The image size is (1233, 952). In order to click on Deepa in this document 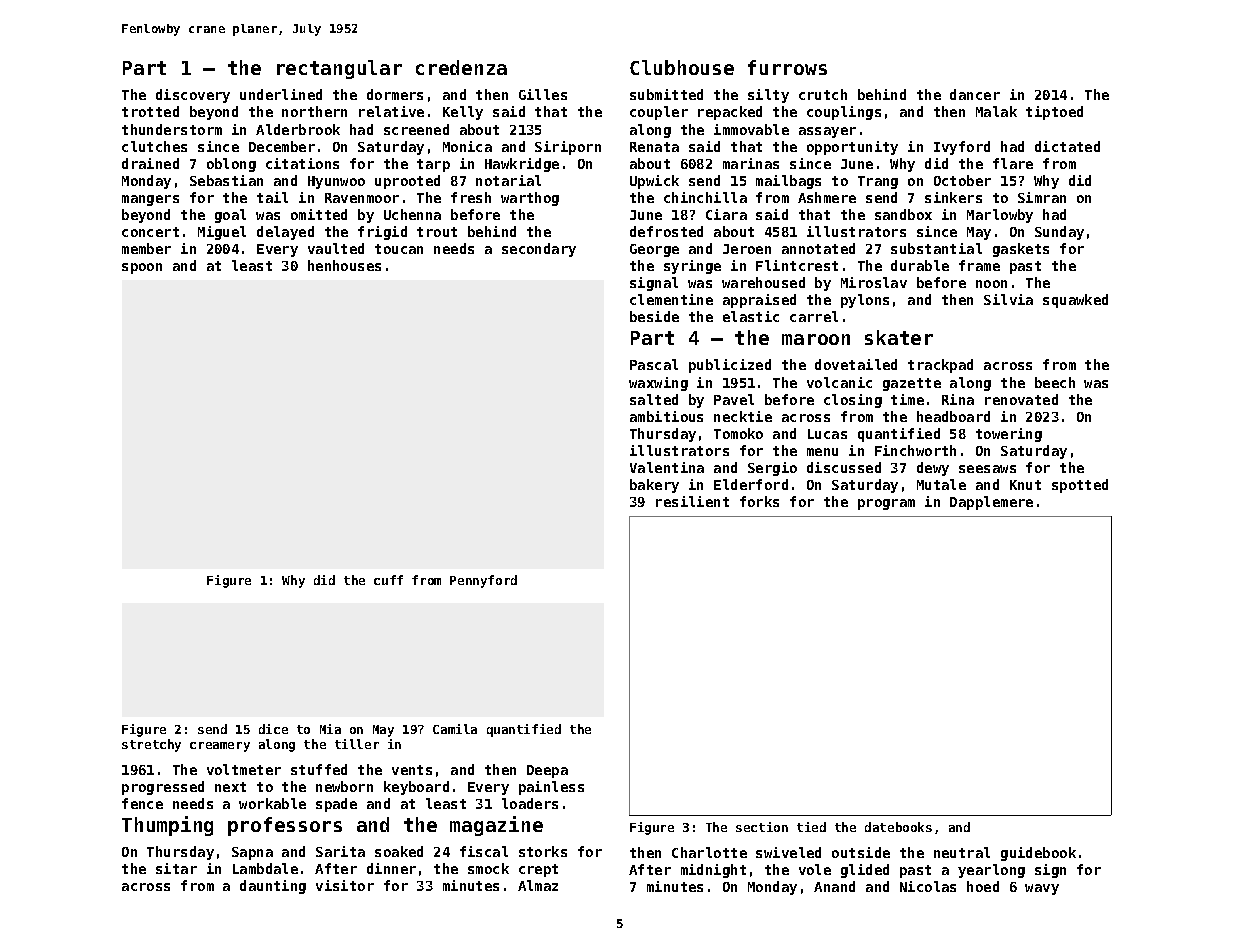, I will do `click(547, 771)`.
